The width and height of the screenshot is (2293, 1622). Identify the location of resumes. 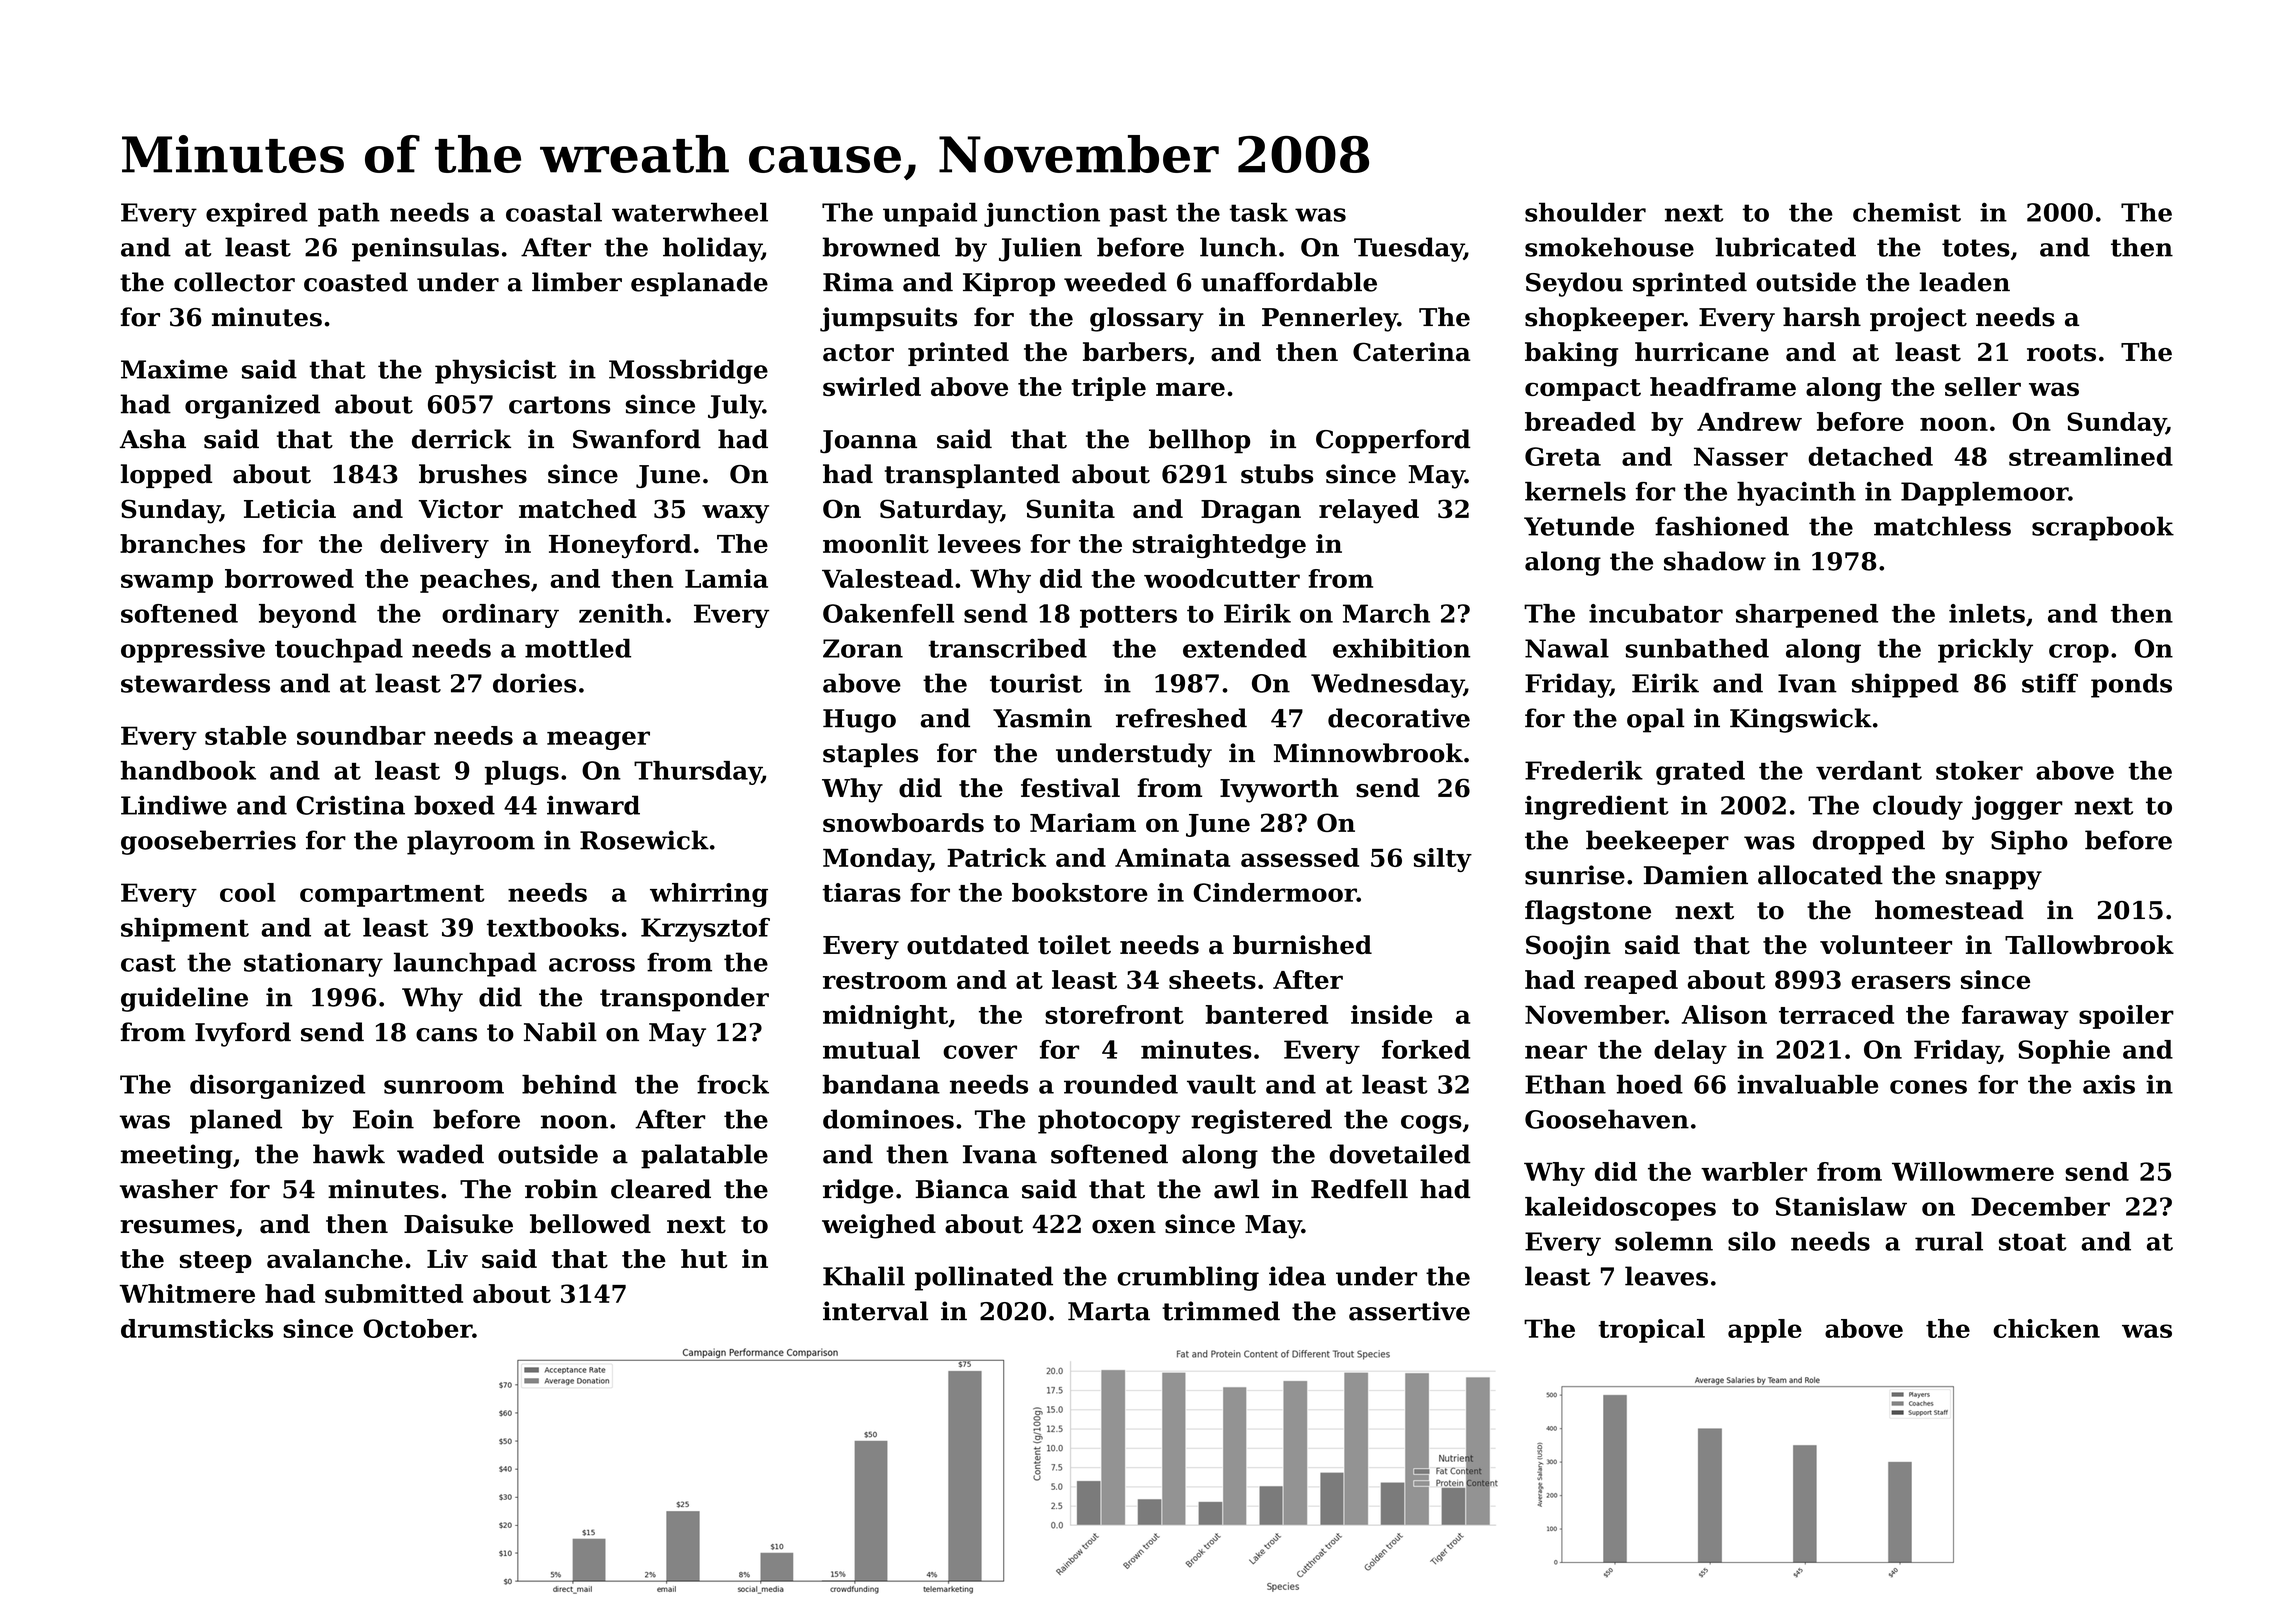
(178, 1227).
